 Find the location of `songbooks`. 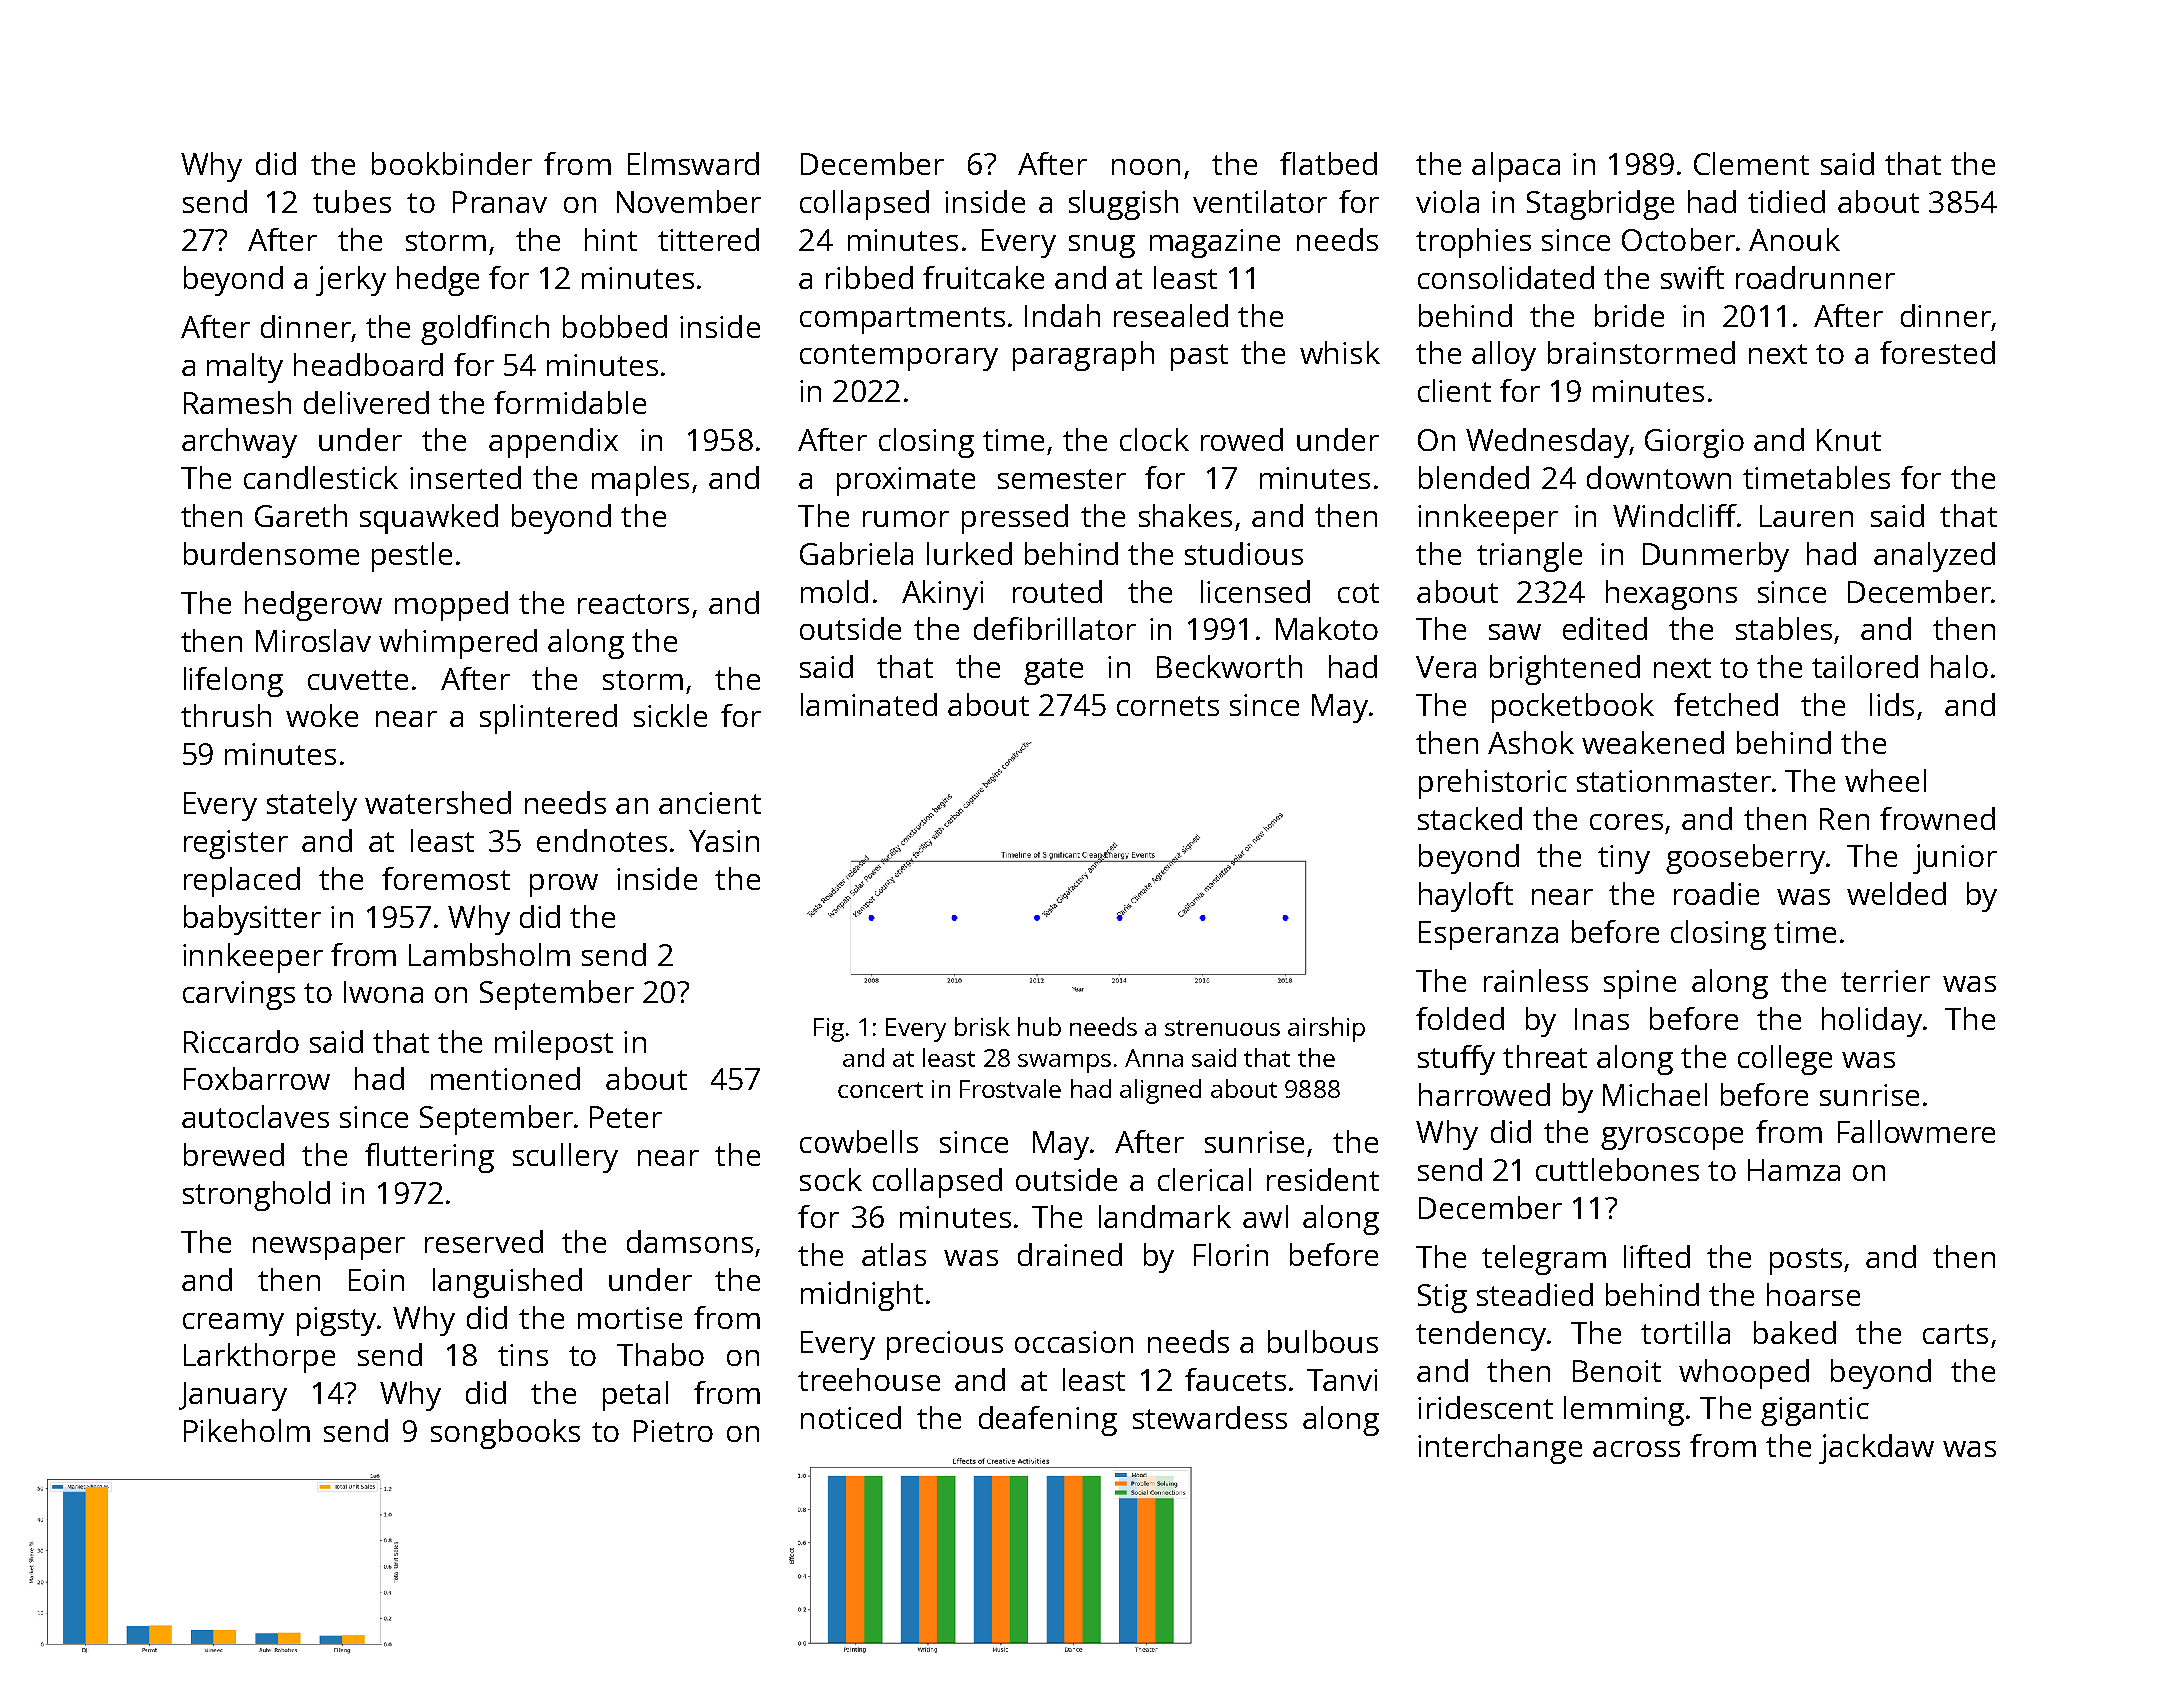

songbooks is located at coordinates (505, 1434).
